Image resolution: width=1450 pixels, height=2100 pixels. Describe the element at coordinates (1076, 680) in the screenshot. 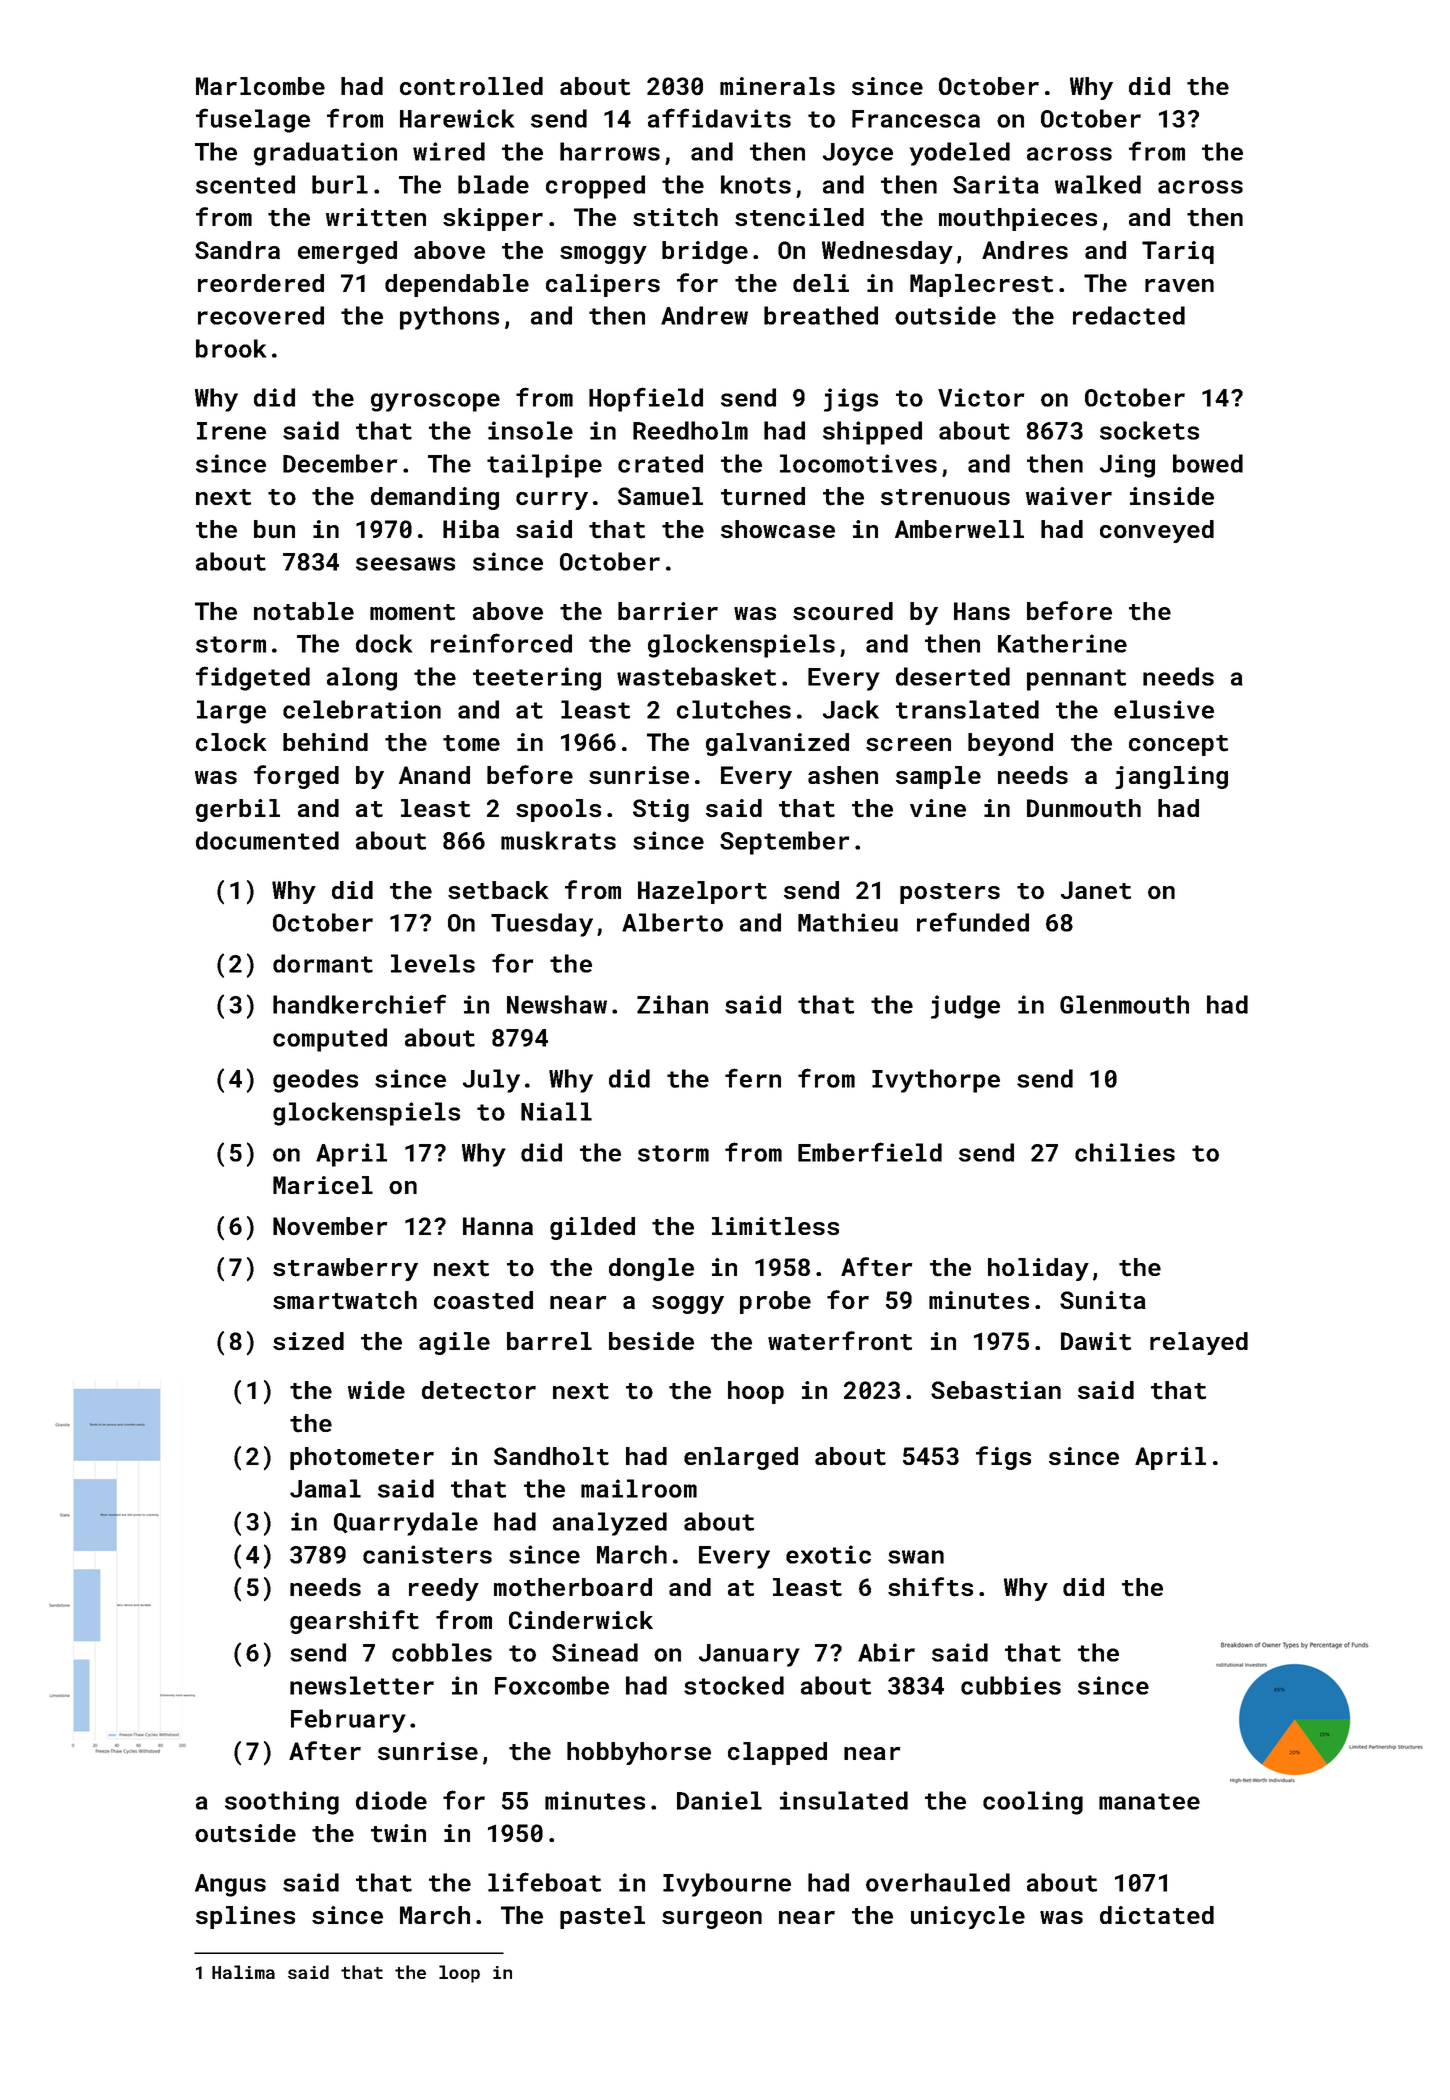

I see `pennant` at that location.
